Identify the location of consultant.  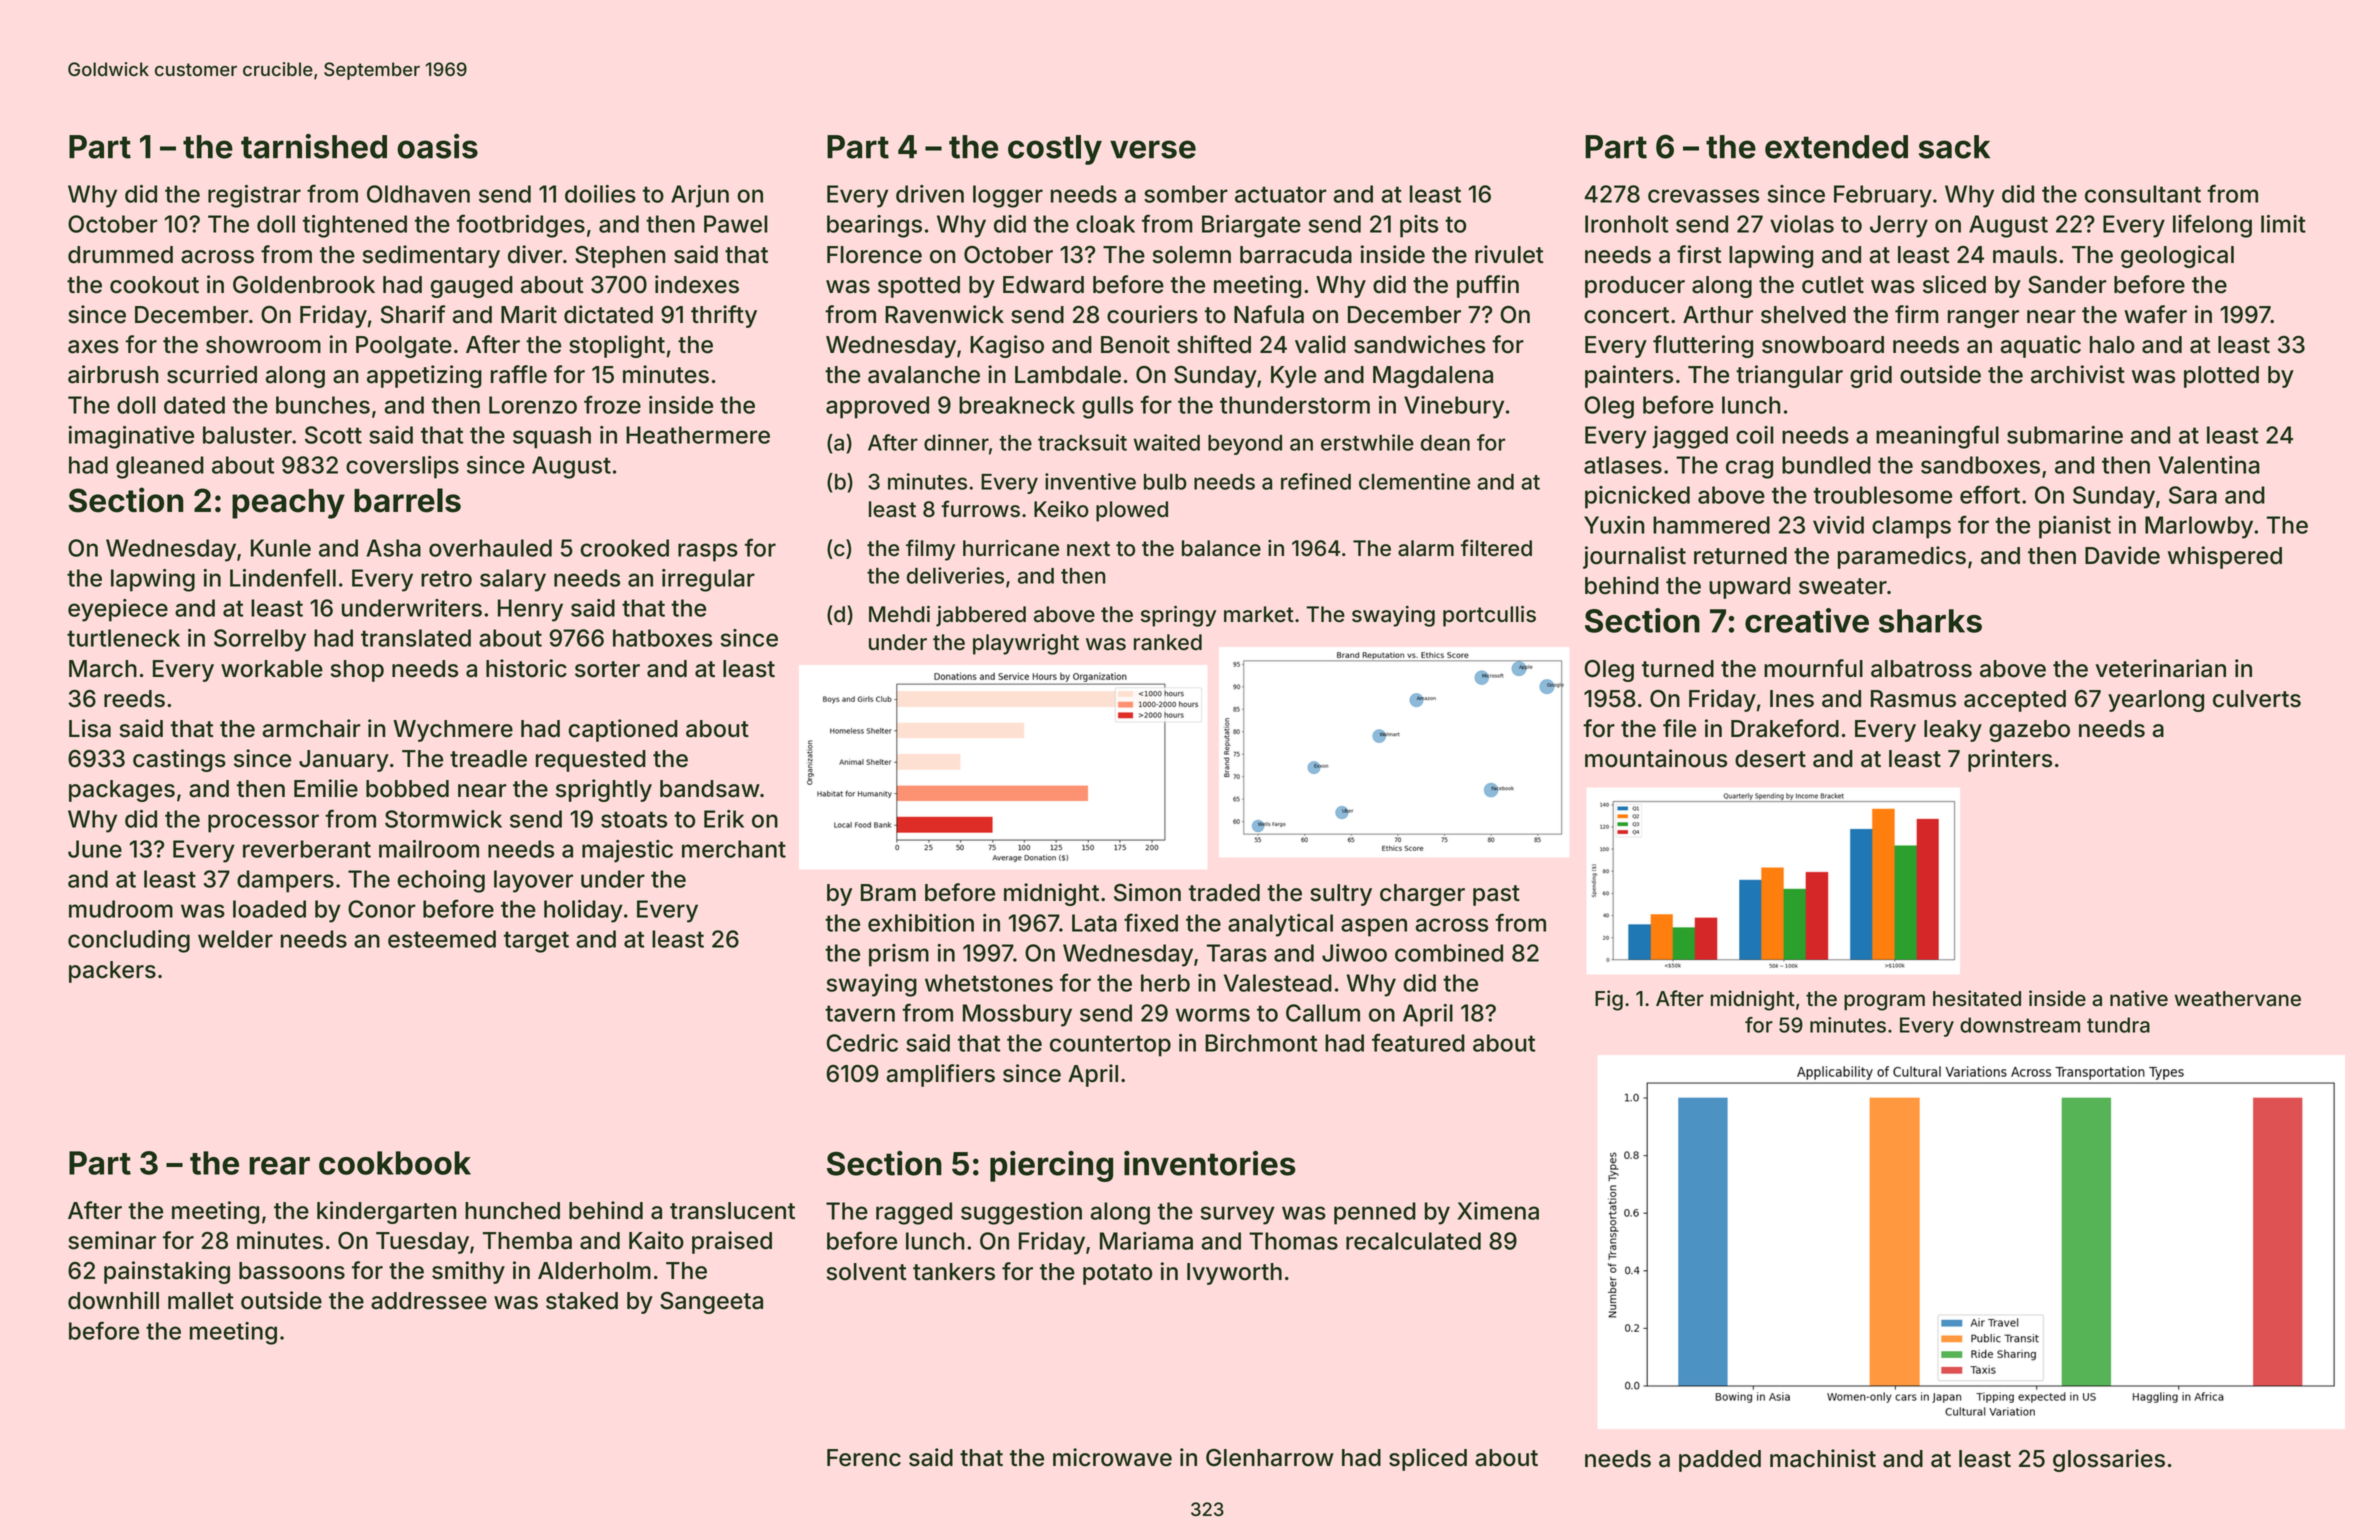
(2143, 194).
